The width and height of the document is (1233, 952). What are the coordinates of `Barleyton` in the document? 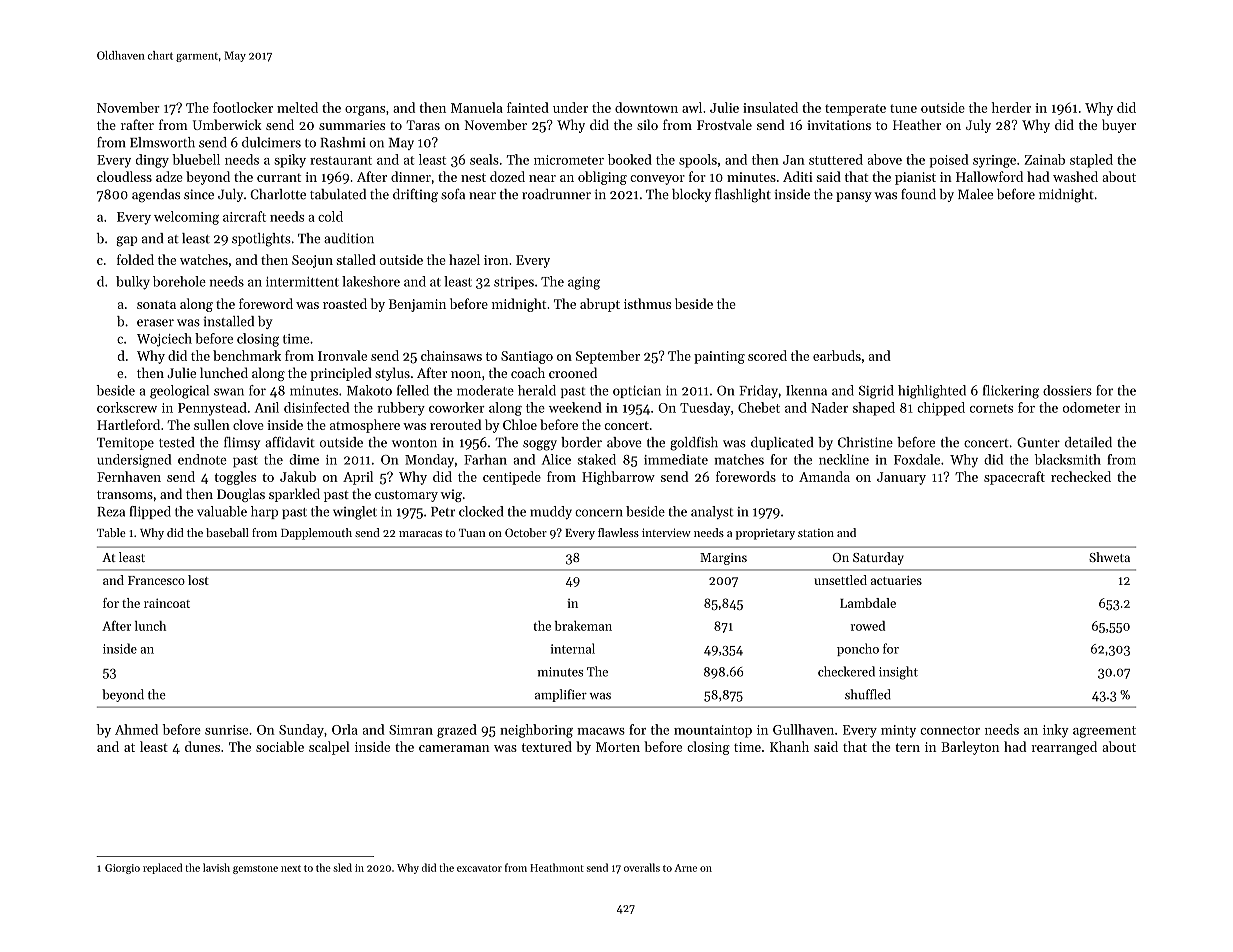 It's located at (970, 748).
